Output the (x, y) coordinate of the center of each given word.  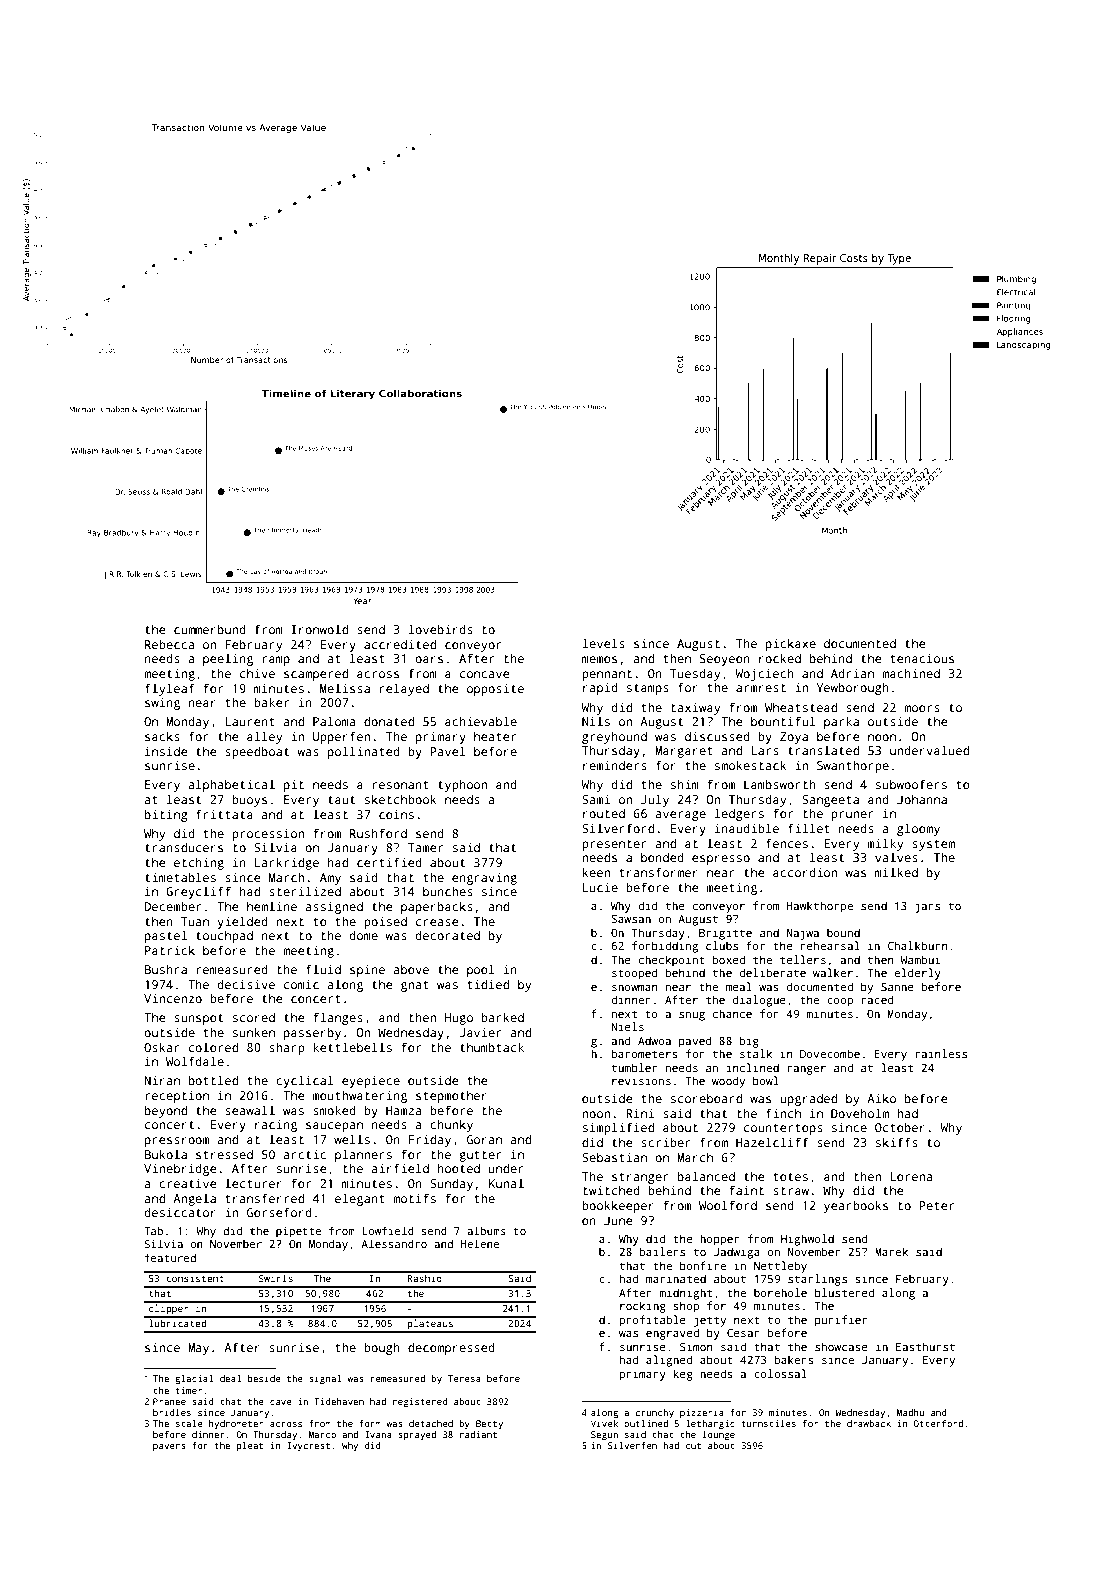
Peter (936, 1205)
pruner (852, 816)
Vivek (604, 1423)
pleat (250, 1446)
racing (276, 1126)
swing (162, 704)
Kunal (506, 1183)
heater (495, 736)
